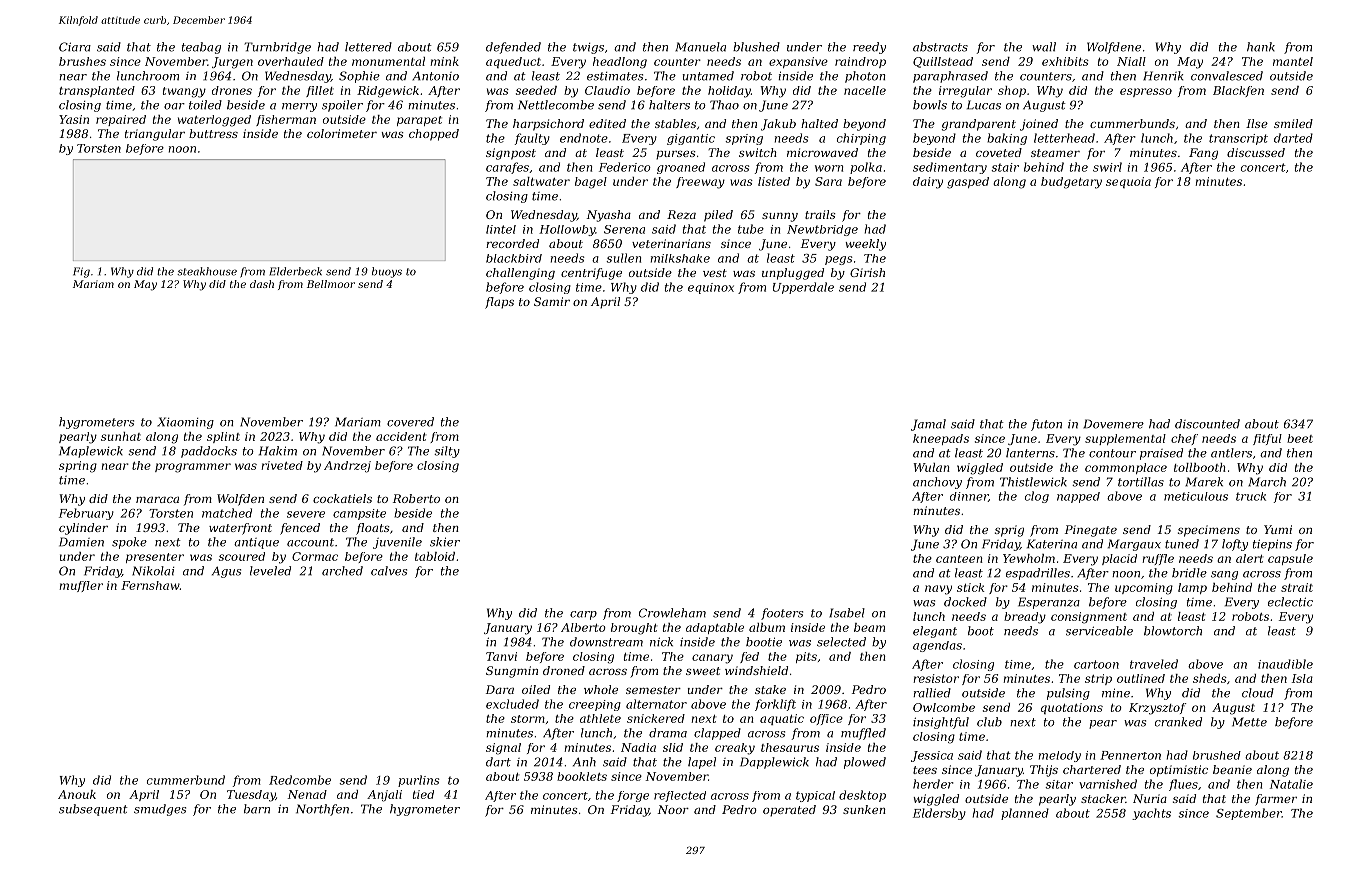  Describe the element at coordinates (270, 571) in the image. I see `leveled` at that location.
